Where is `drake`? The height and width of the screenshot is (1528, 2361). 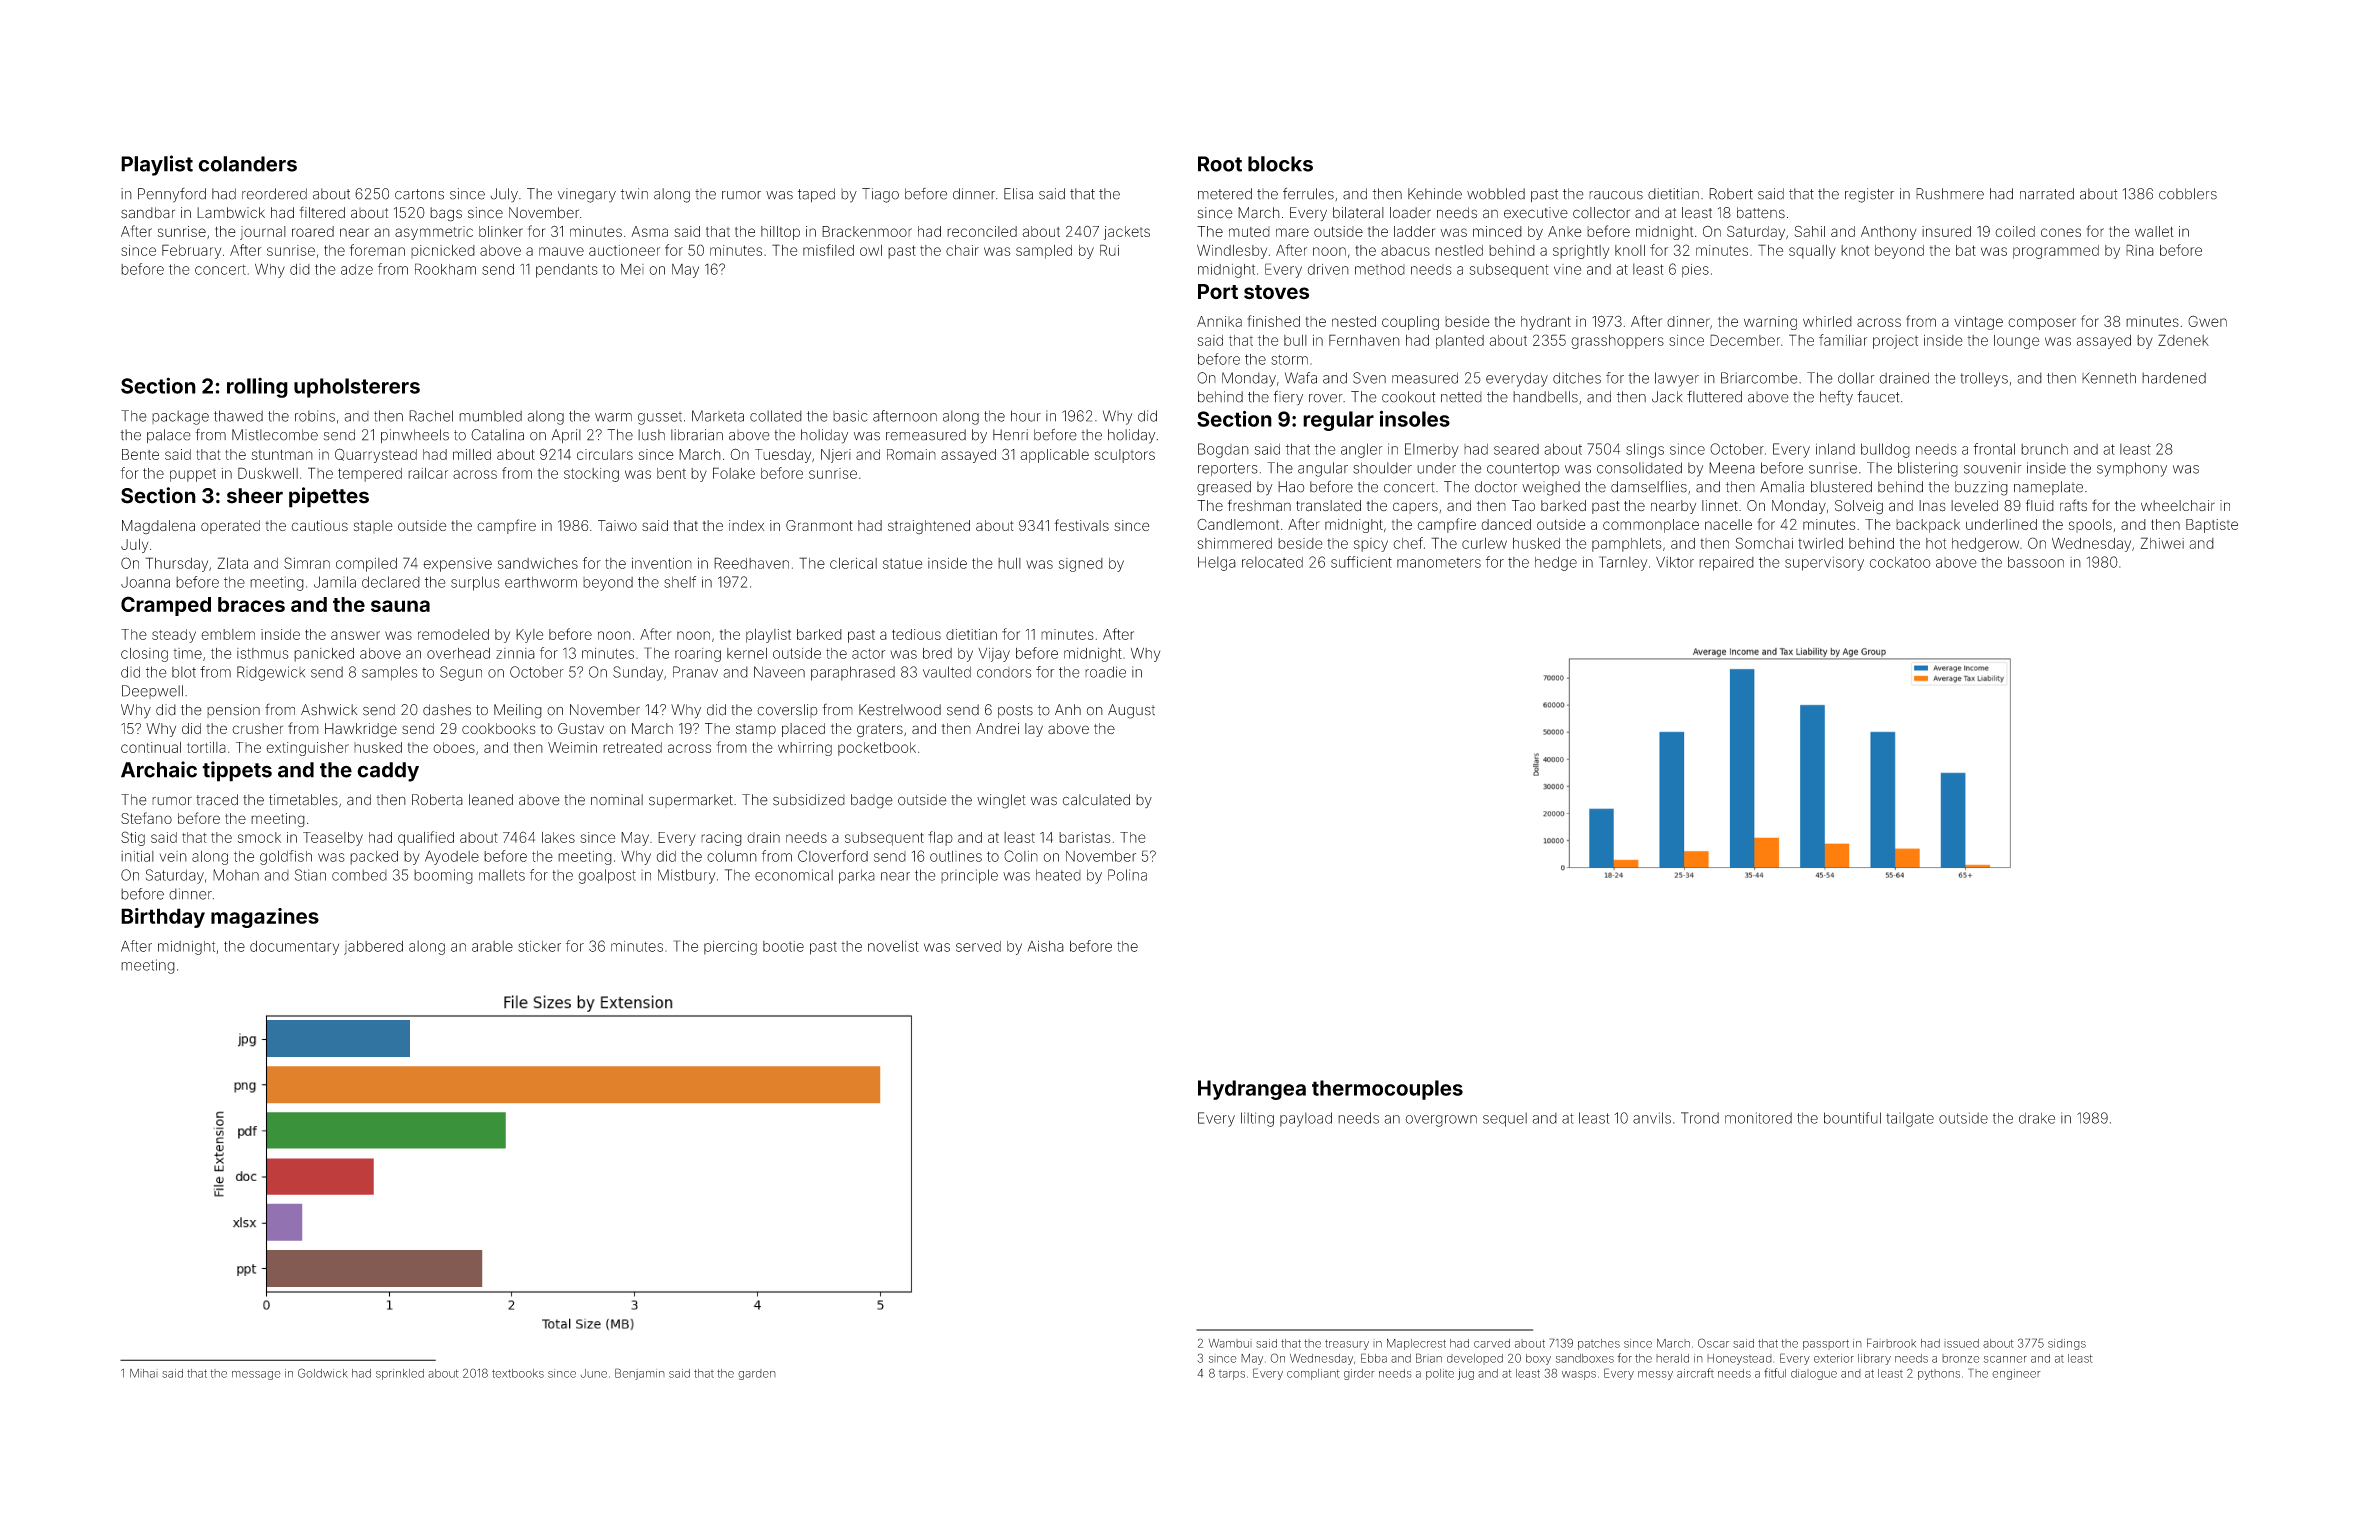 drake is located at coordinates (2037, 1118).
